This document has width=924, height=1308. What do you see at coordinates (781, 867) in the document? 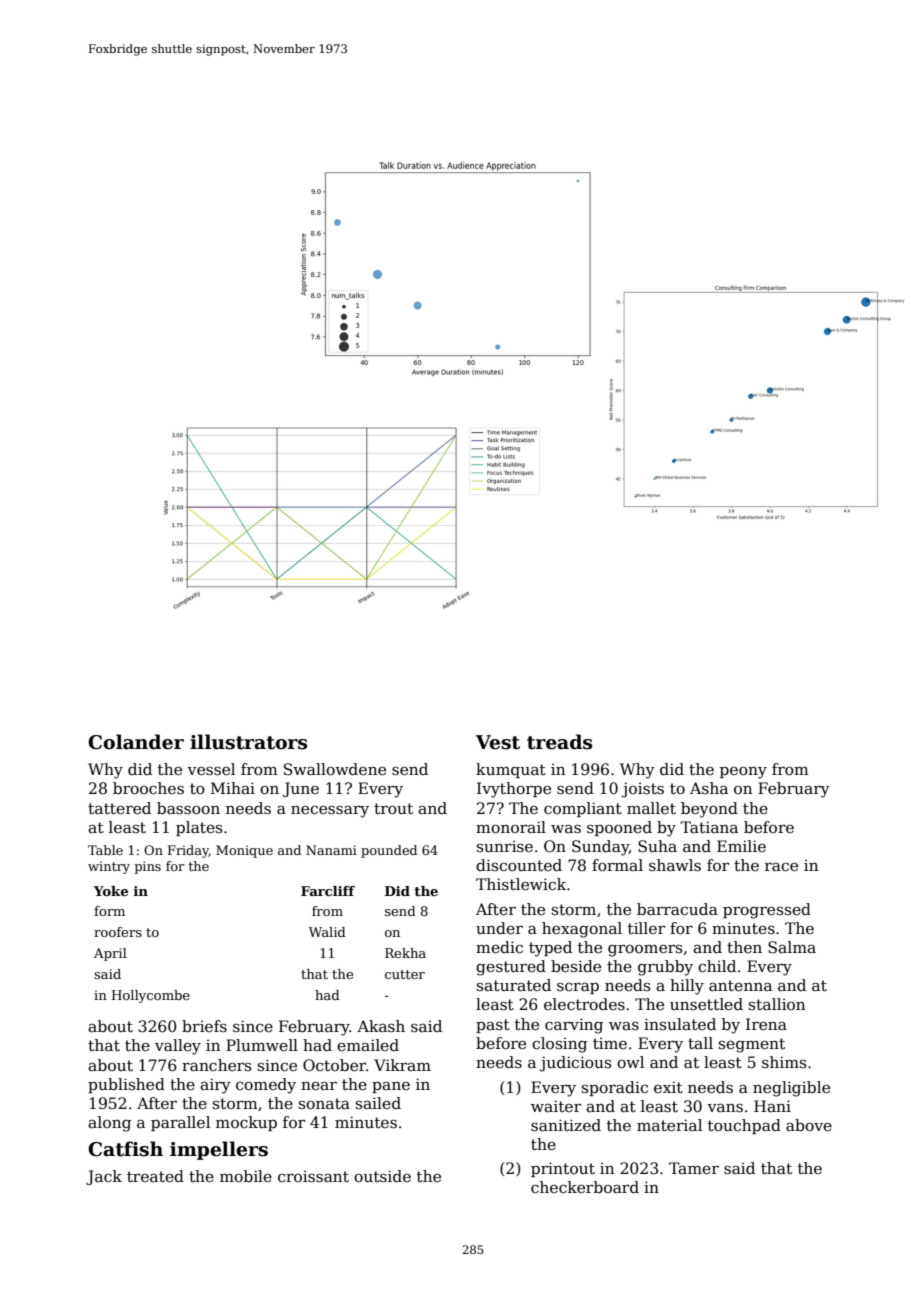
I see `race` at bounding box center [781, 867].
